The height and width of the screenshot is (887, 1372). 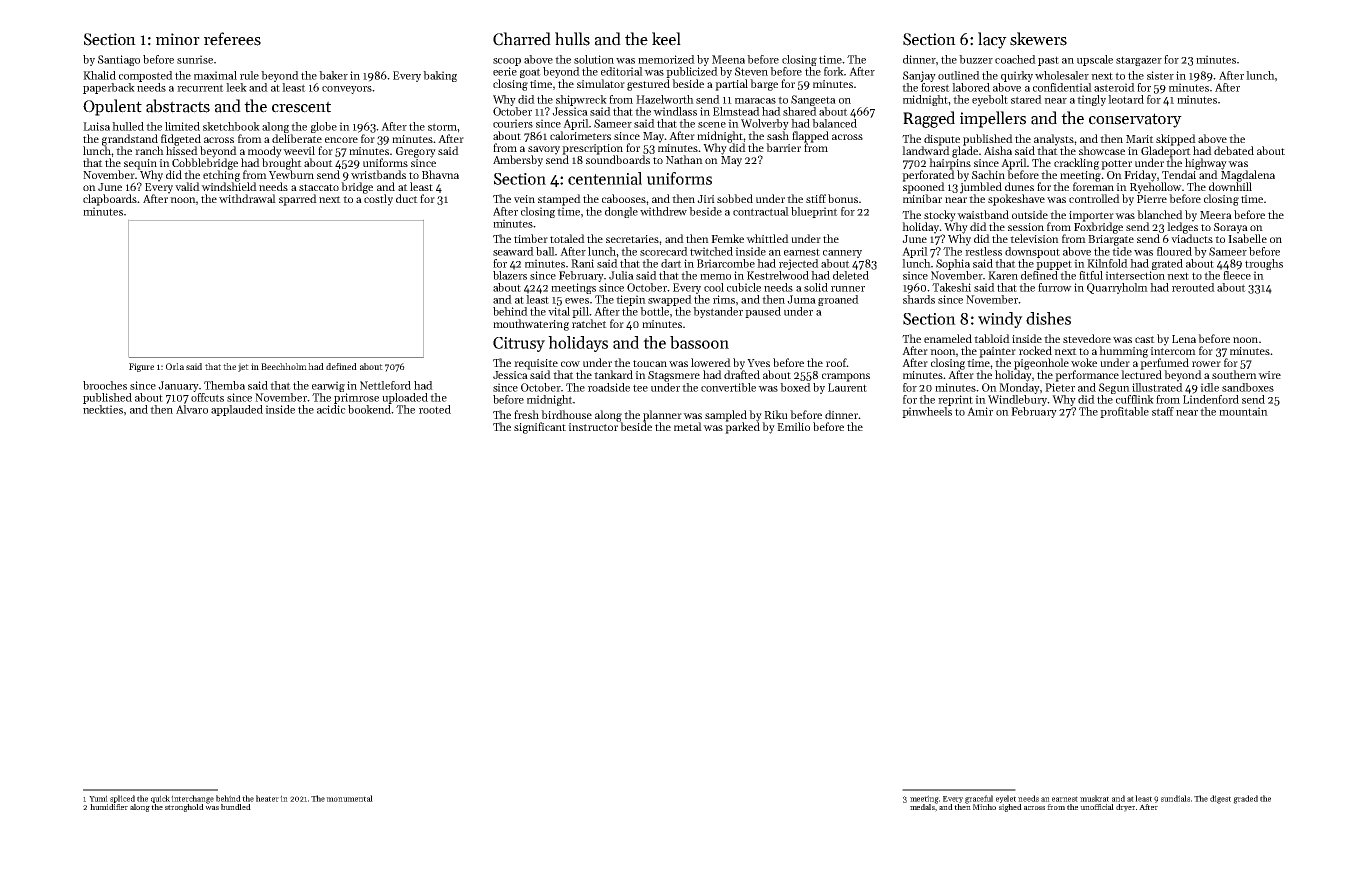 I want to click on parked, so click(x=742, y=428).
